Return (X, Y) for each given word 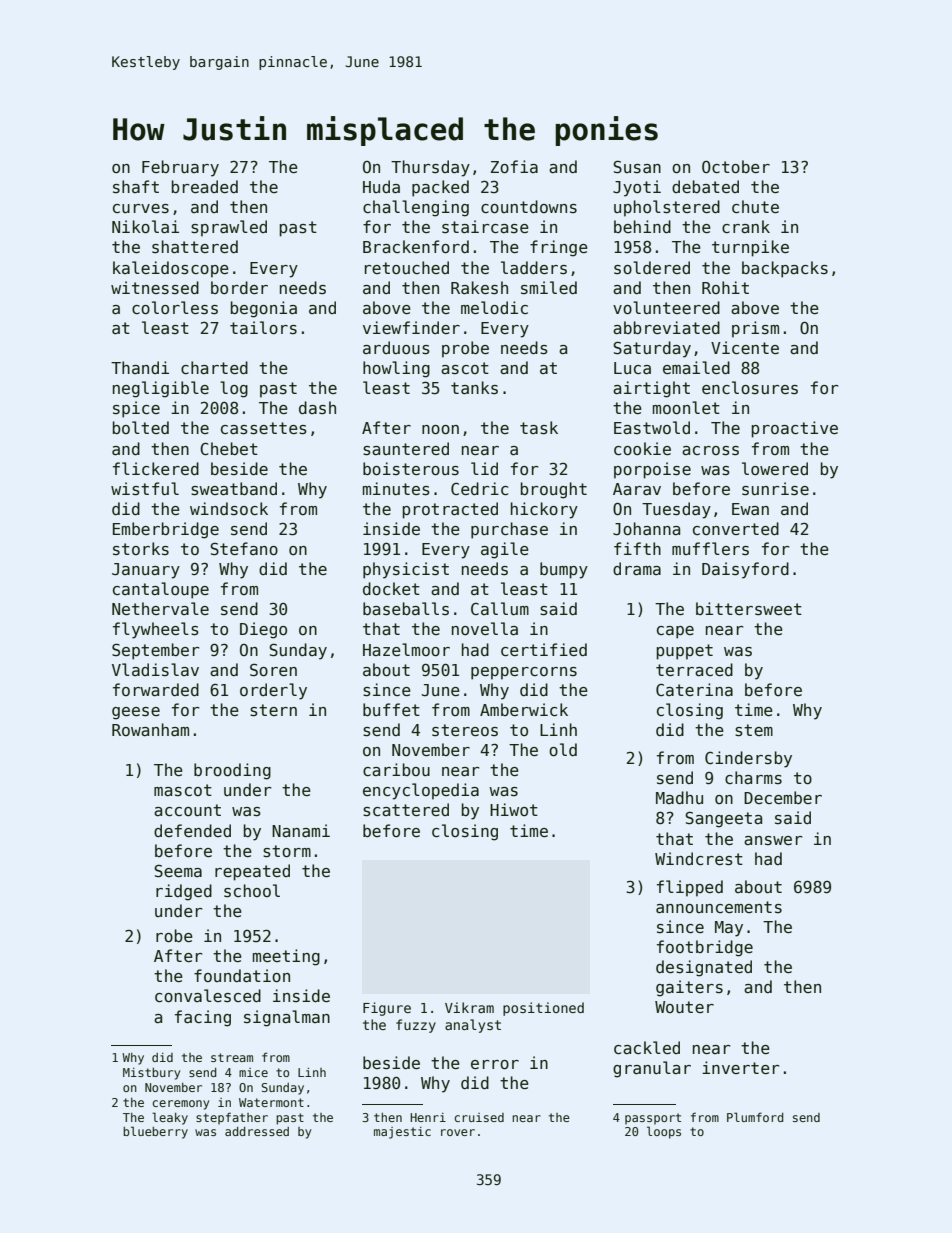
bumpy (564, 570)
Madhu (679, 797)
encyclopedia (421, 791)
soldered (652, 268)
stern (273, 710)
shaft (136, 186)
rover (458, 1132)
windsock (229, 508)
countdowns (529, 207)
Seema (178, 871)
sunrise (775, 489)
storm (287, 851)
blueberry (155, 1132)
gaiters (689, 988)
